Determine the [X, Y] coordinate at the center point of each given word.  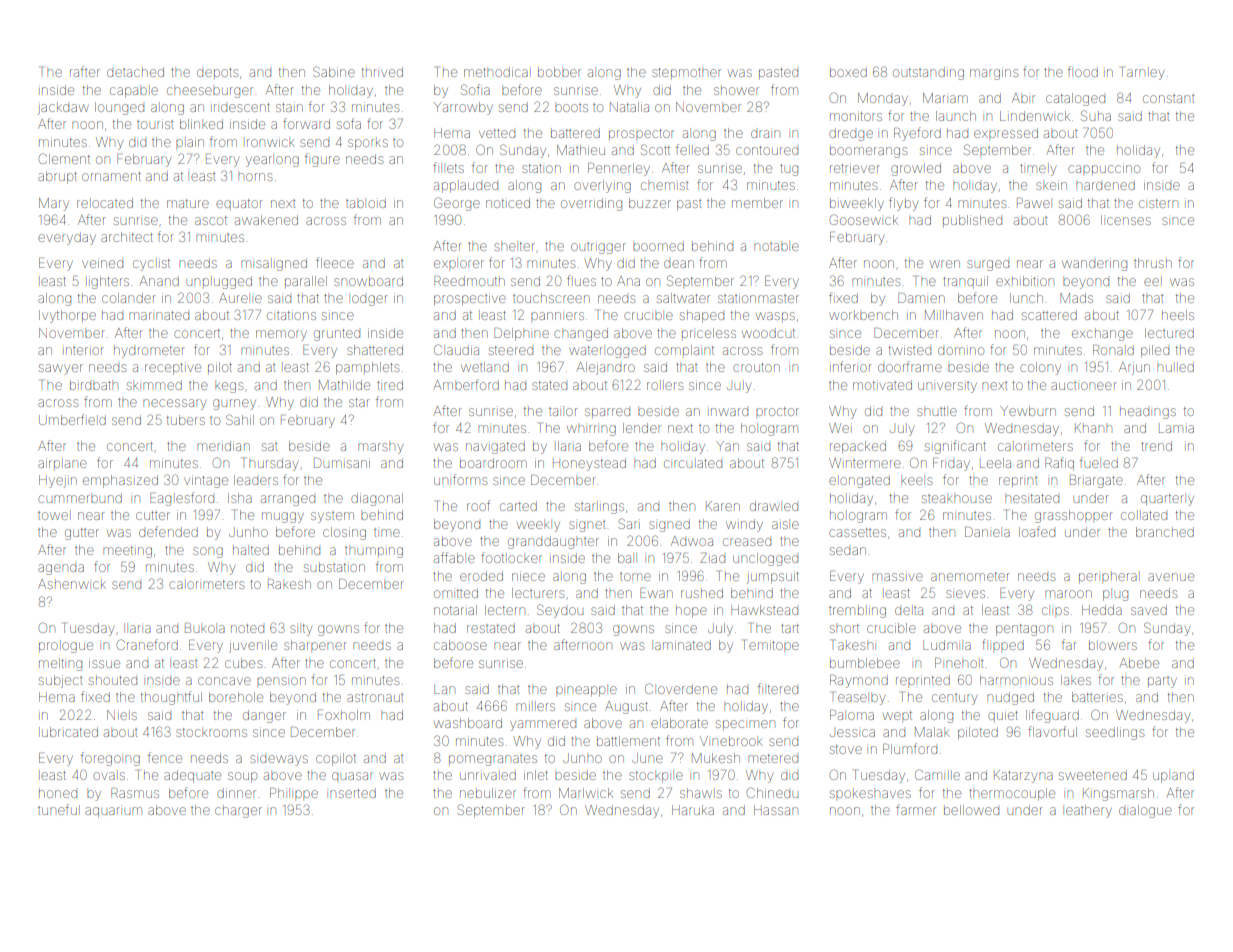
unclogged [765, 559]
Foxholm [344, 715]
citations [291, 315]
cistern [1158, 203]
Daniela [987, 532]
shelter [514, 246]
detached [135, 72]
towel [53, 516]
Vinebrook [731, 741]
